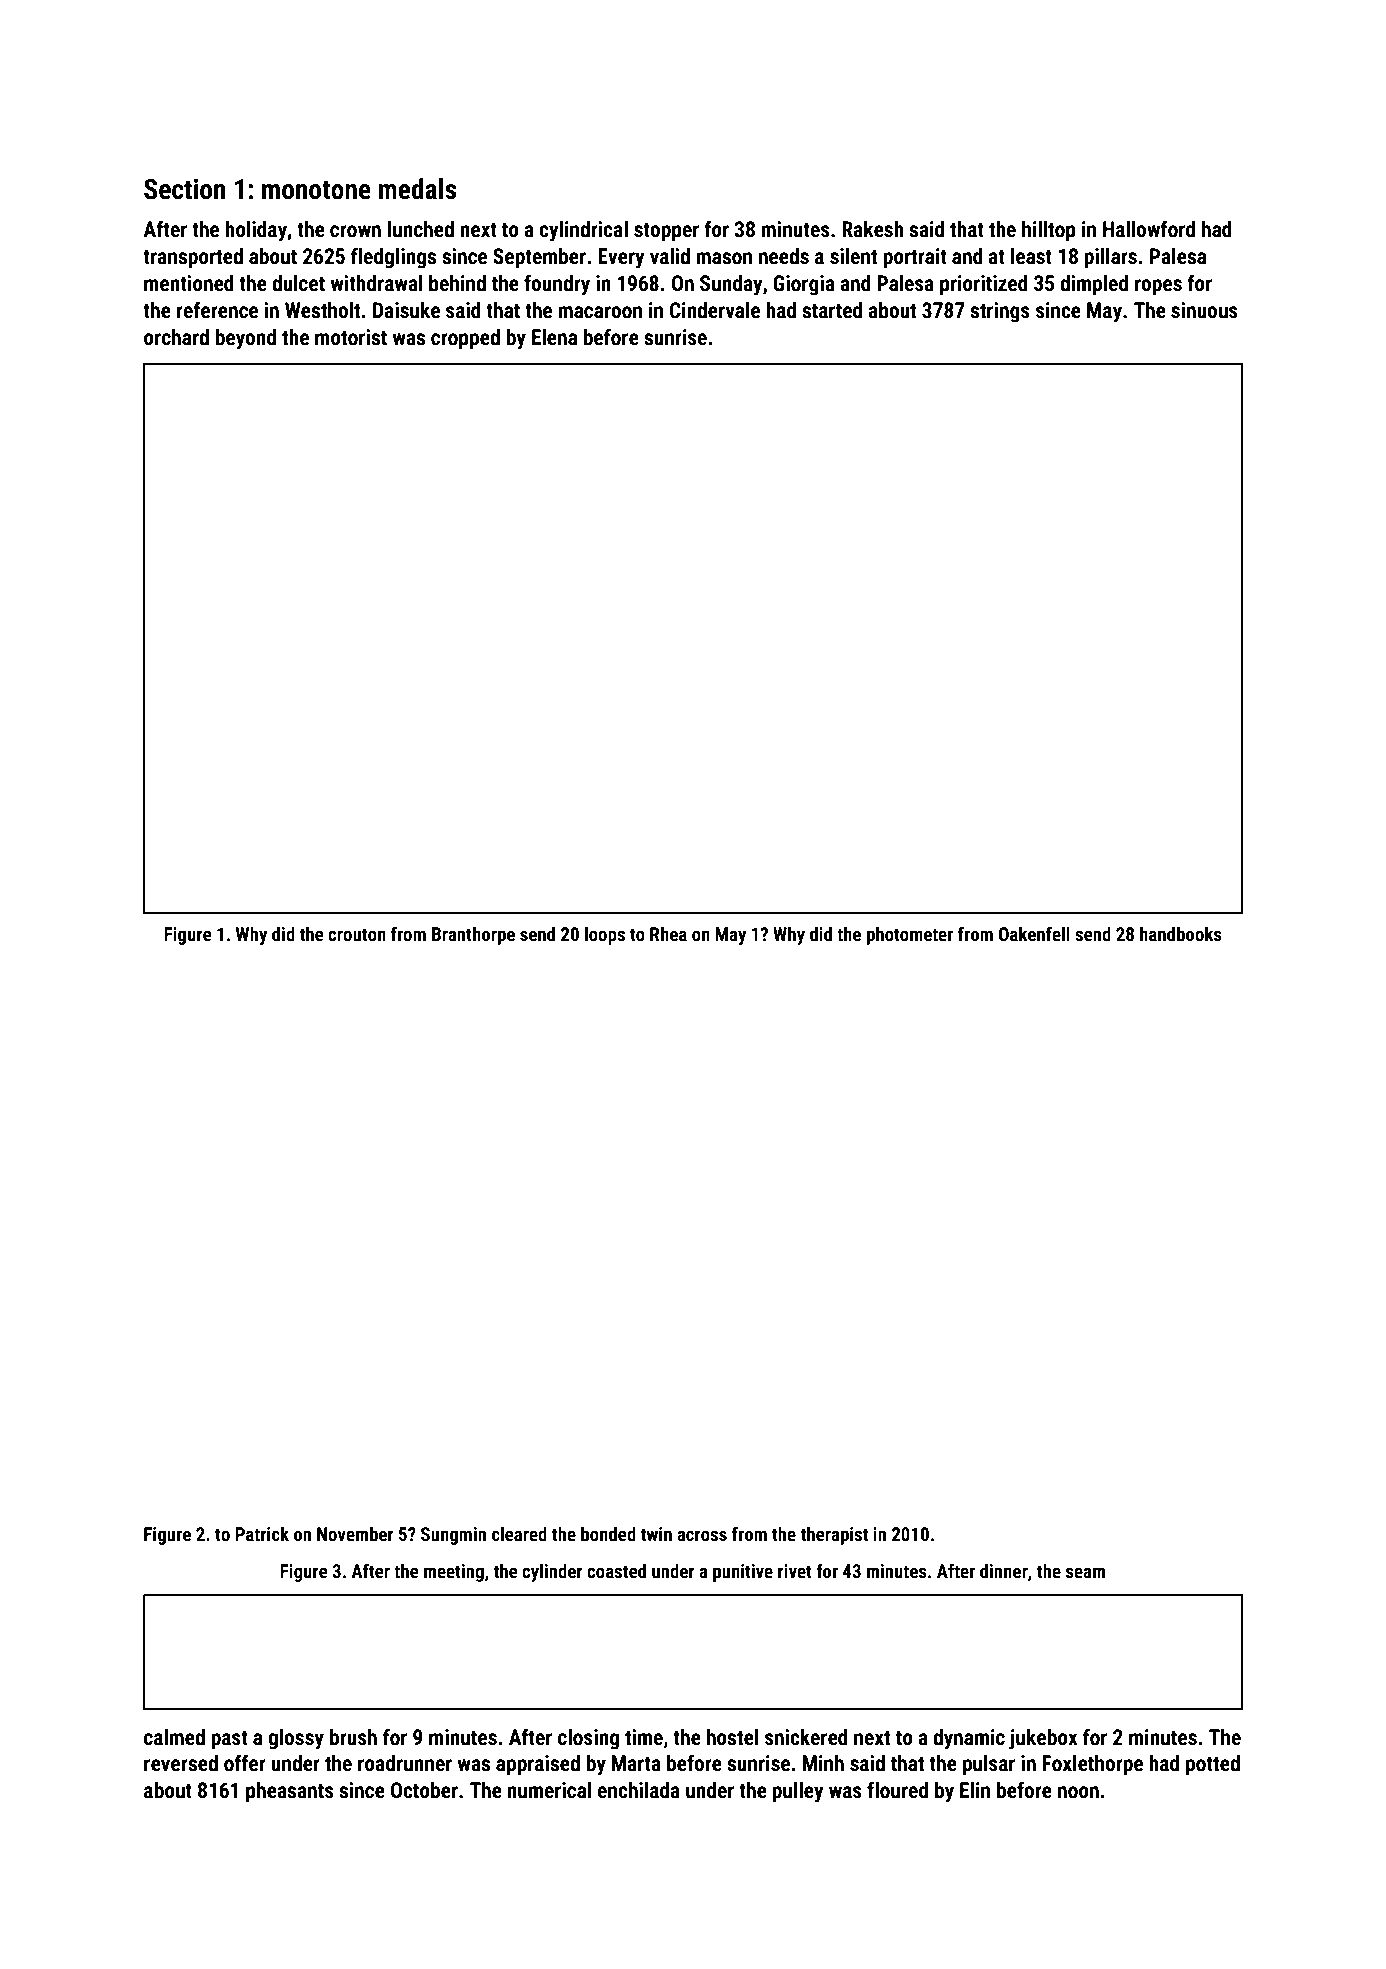 This screenshot has height=1969, width=1386. I want to click on floured, so click(897, 1789).
